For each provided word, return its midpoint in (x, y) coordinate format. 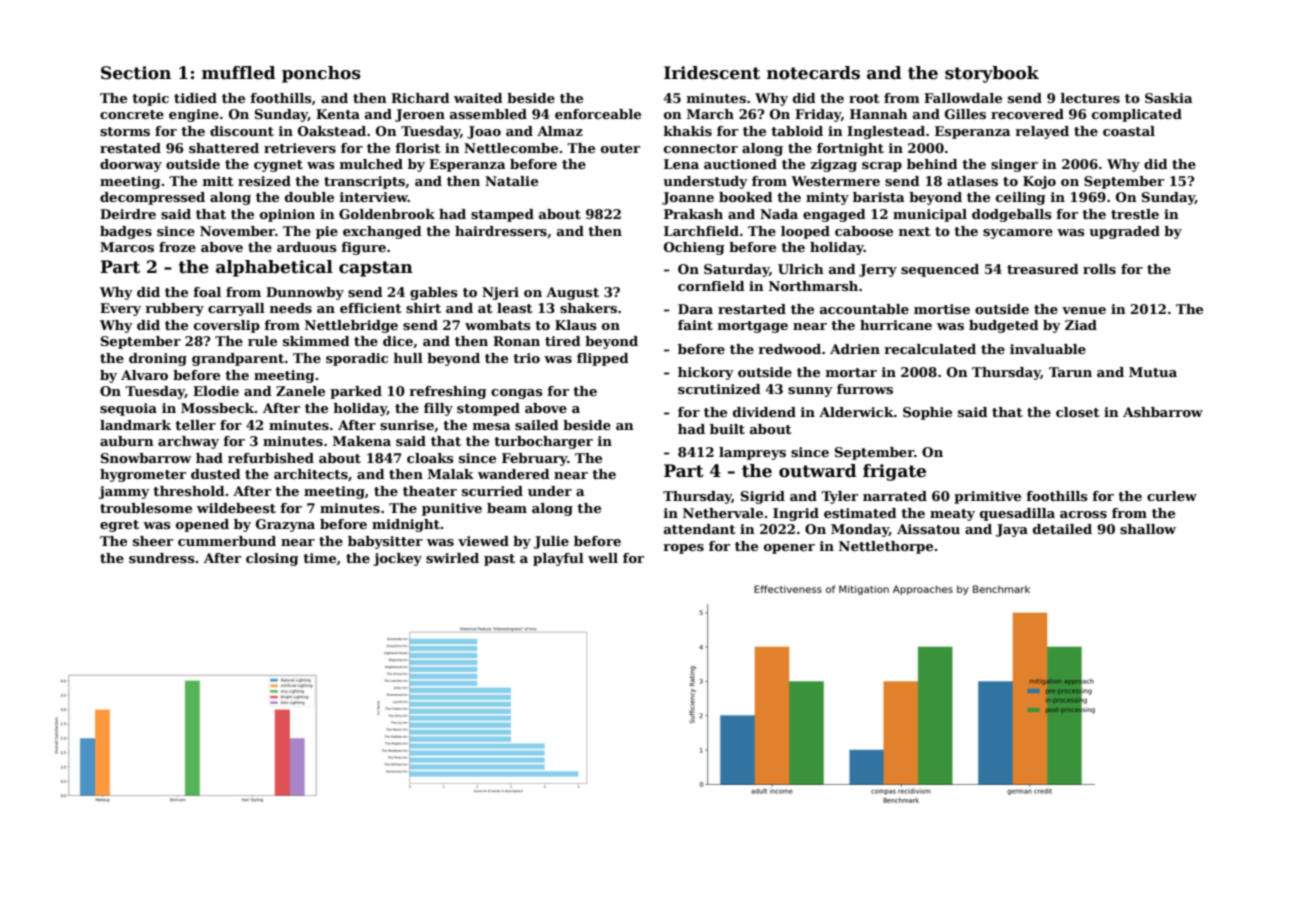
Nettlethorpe (886, 547)
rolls (1099, 269)
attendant (700, 529)
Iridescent (712, 73)
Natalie (511, 181)
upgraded (1124, 232)
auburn (127, 441)
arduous (307, 247)
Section (136, 73)
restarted (752, 309)
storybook (992, 74)
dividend (764, 412)
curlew (1172, 496)
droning (158, 359)
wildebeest (236, 508)
